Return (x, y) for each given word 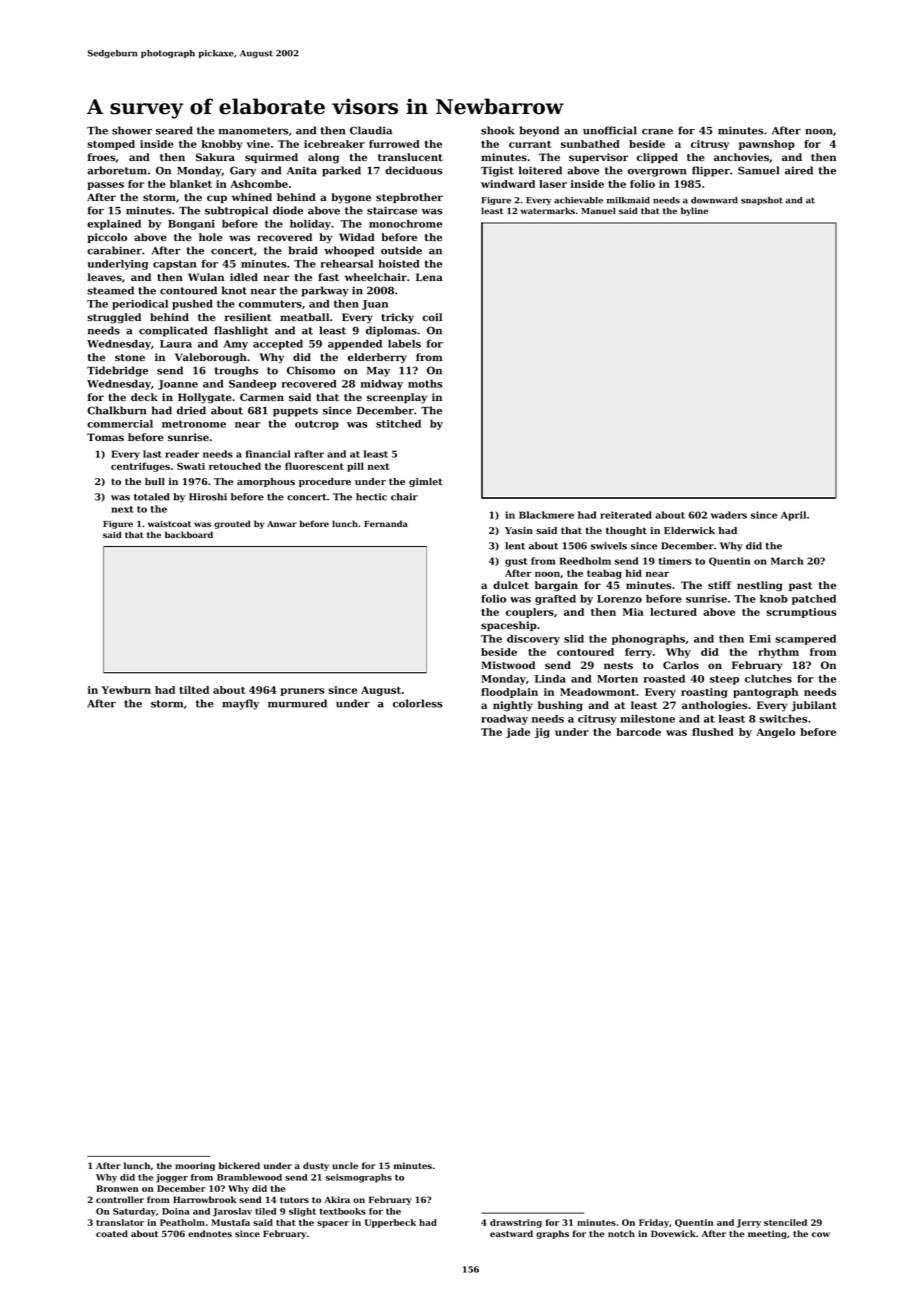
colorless (417, 703)
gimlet (426, 482)
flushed (713, 732)
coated (112, 1233)
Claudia (371, 130)
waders (729, 515)
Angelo (775, 733)
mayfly (240, 704)
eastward (511, 1233)
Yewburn (126, 690)
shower (132, 130)
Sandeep (252, 385)
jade (518, 733)
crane (657, 132)
